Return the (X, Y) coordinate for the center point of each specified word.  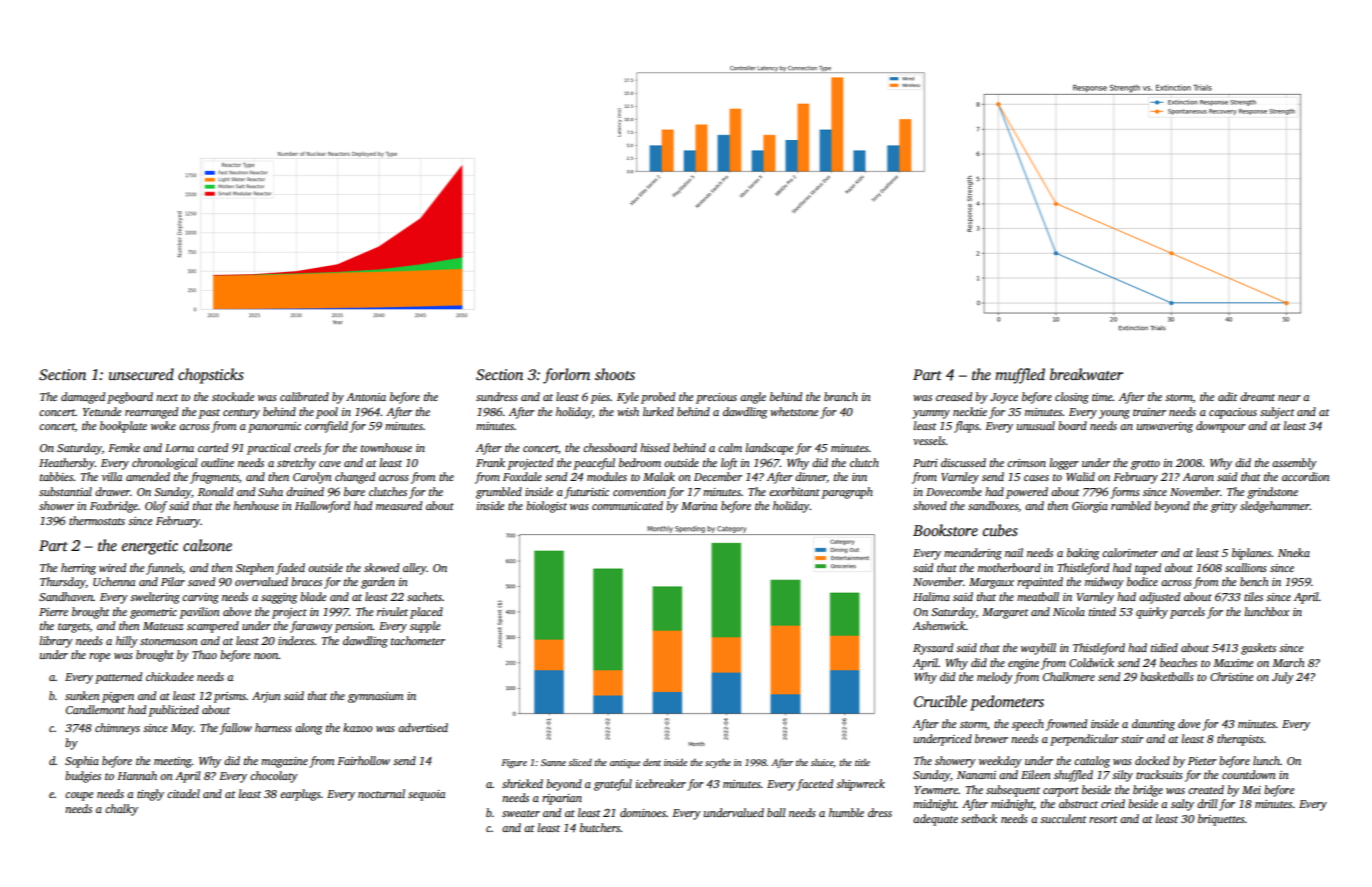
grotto (1145, 465)
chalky (121, 810)
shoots (615, 374)
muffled (1020, 376)
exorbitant (794, 491)
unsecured (141, 374)
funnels (164, 569)
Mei (1251, 790)
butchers (600, 827)
